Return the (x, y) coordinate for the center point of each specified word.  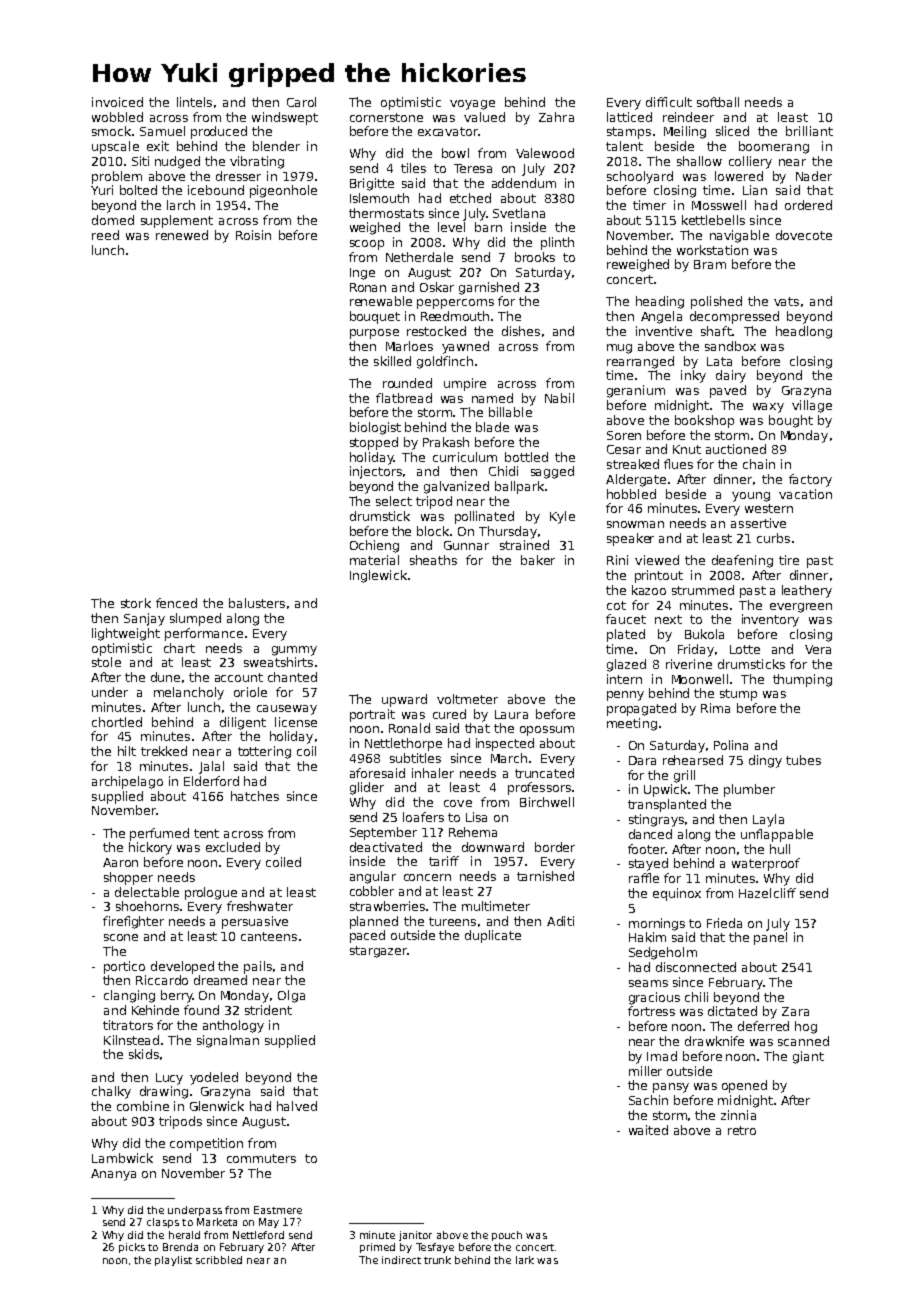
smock (111, 131)
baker (538, 560)
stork (136, 603)
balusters (257, 603)
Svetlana (519, 213)
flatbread (404, 398)
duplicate (493, 936)
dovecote (804, 235)
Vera (818, 649)
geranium (636, 391)
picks (132, 1248)
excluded (233, 847)
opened (744, 1086)
